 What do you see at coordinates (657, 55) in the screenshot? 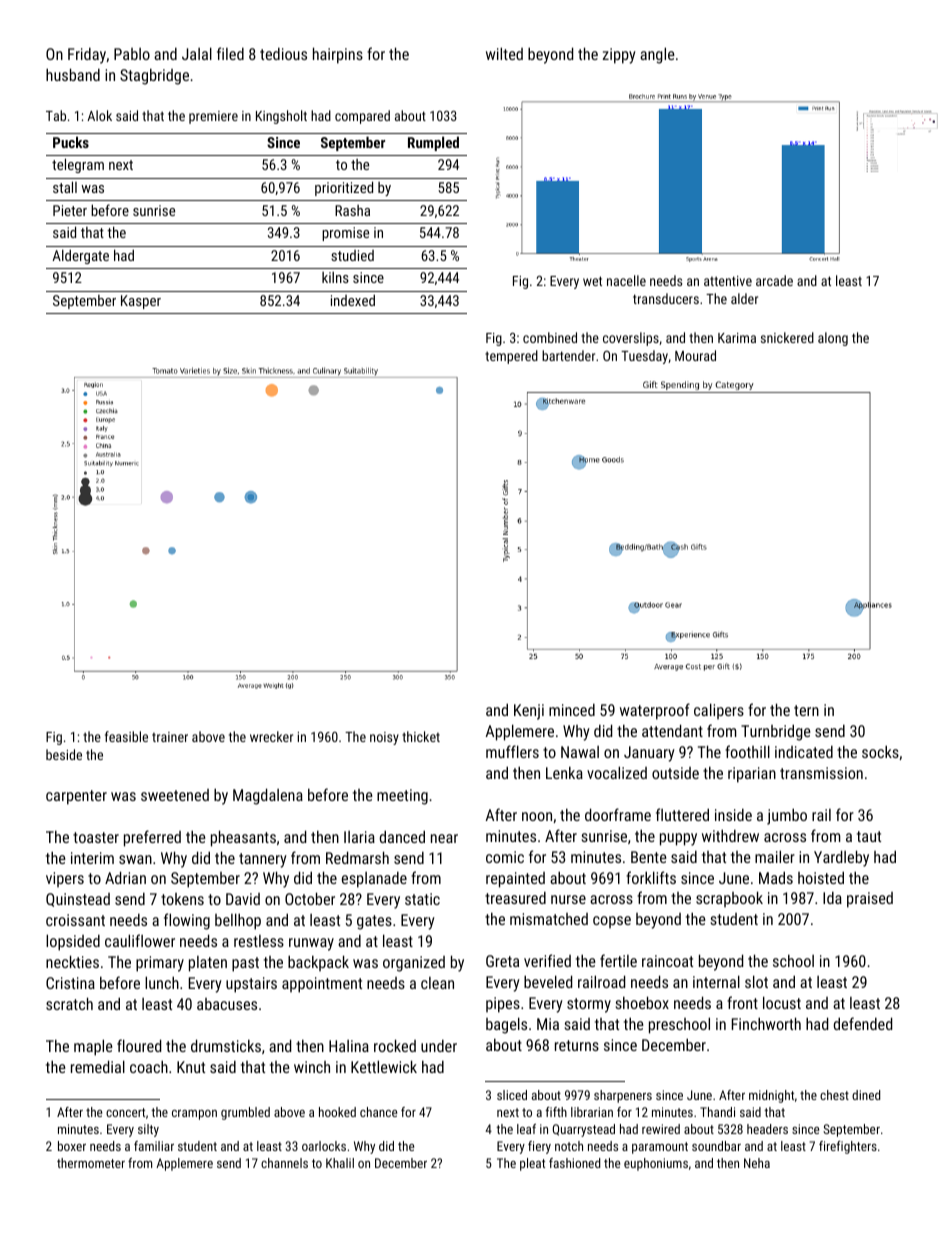
I see `angle` at bounding box center [657, 55].
